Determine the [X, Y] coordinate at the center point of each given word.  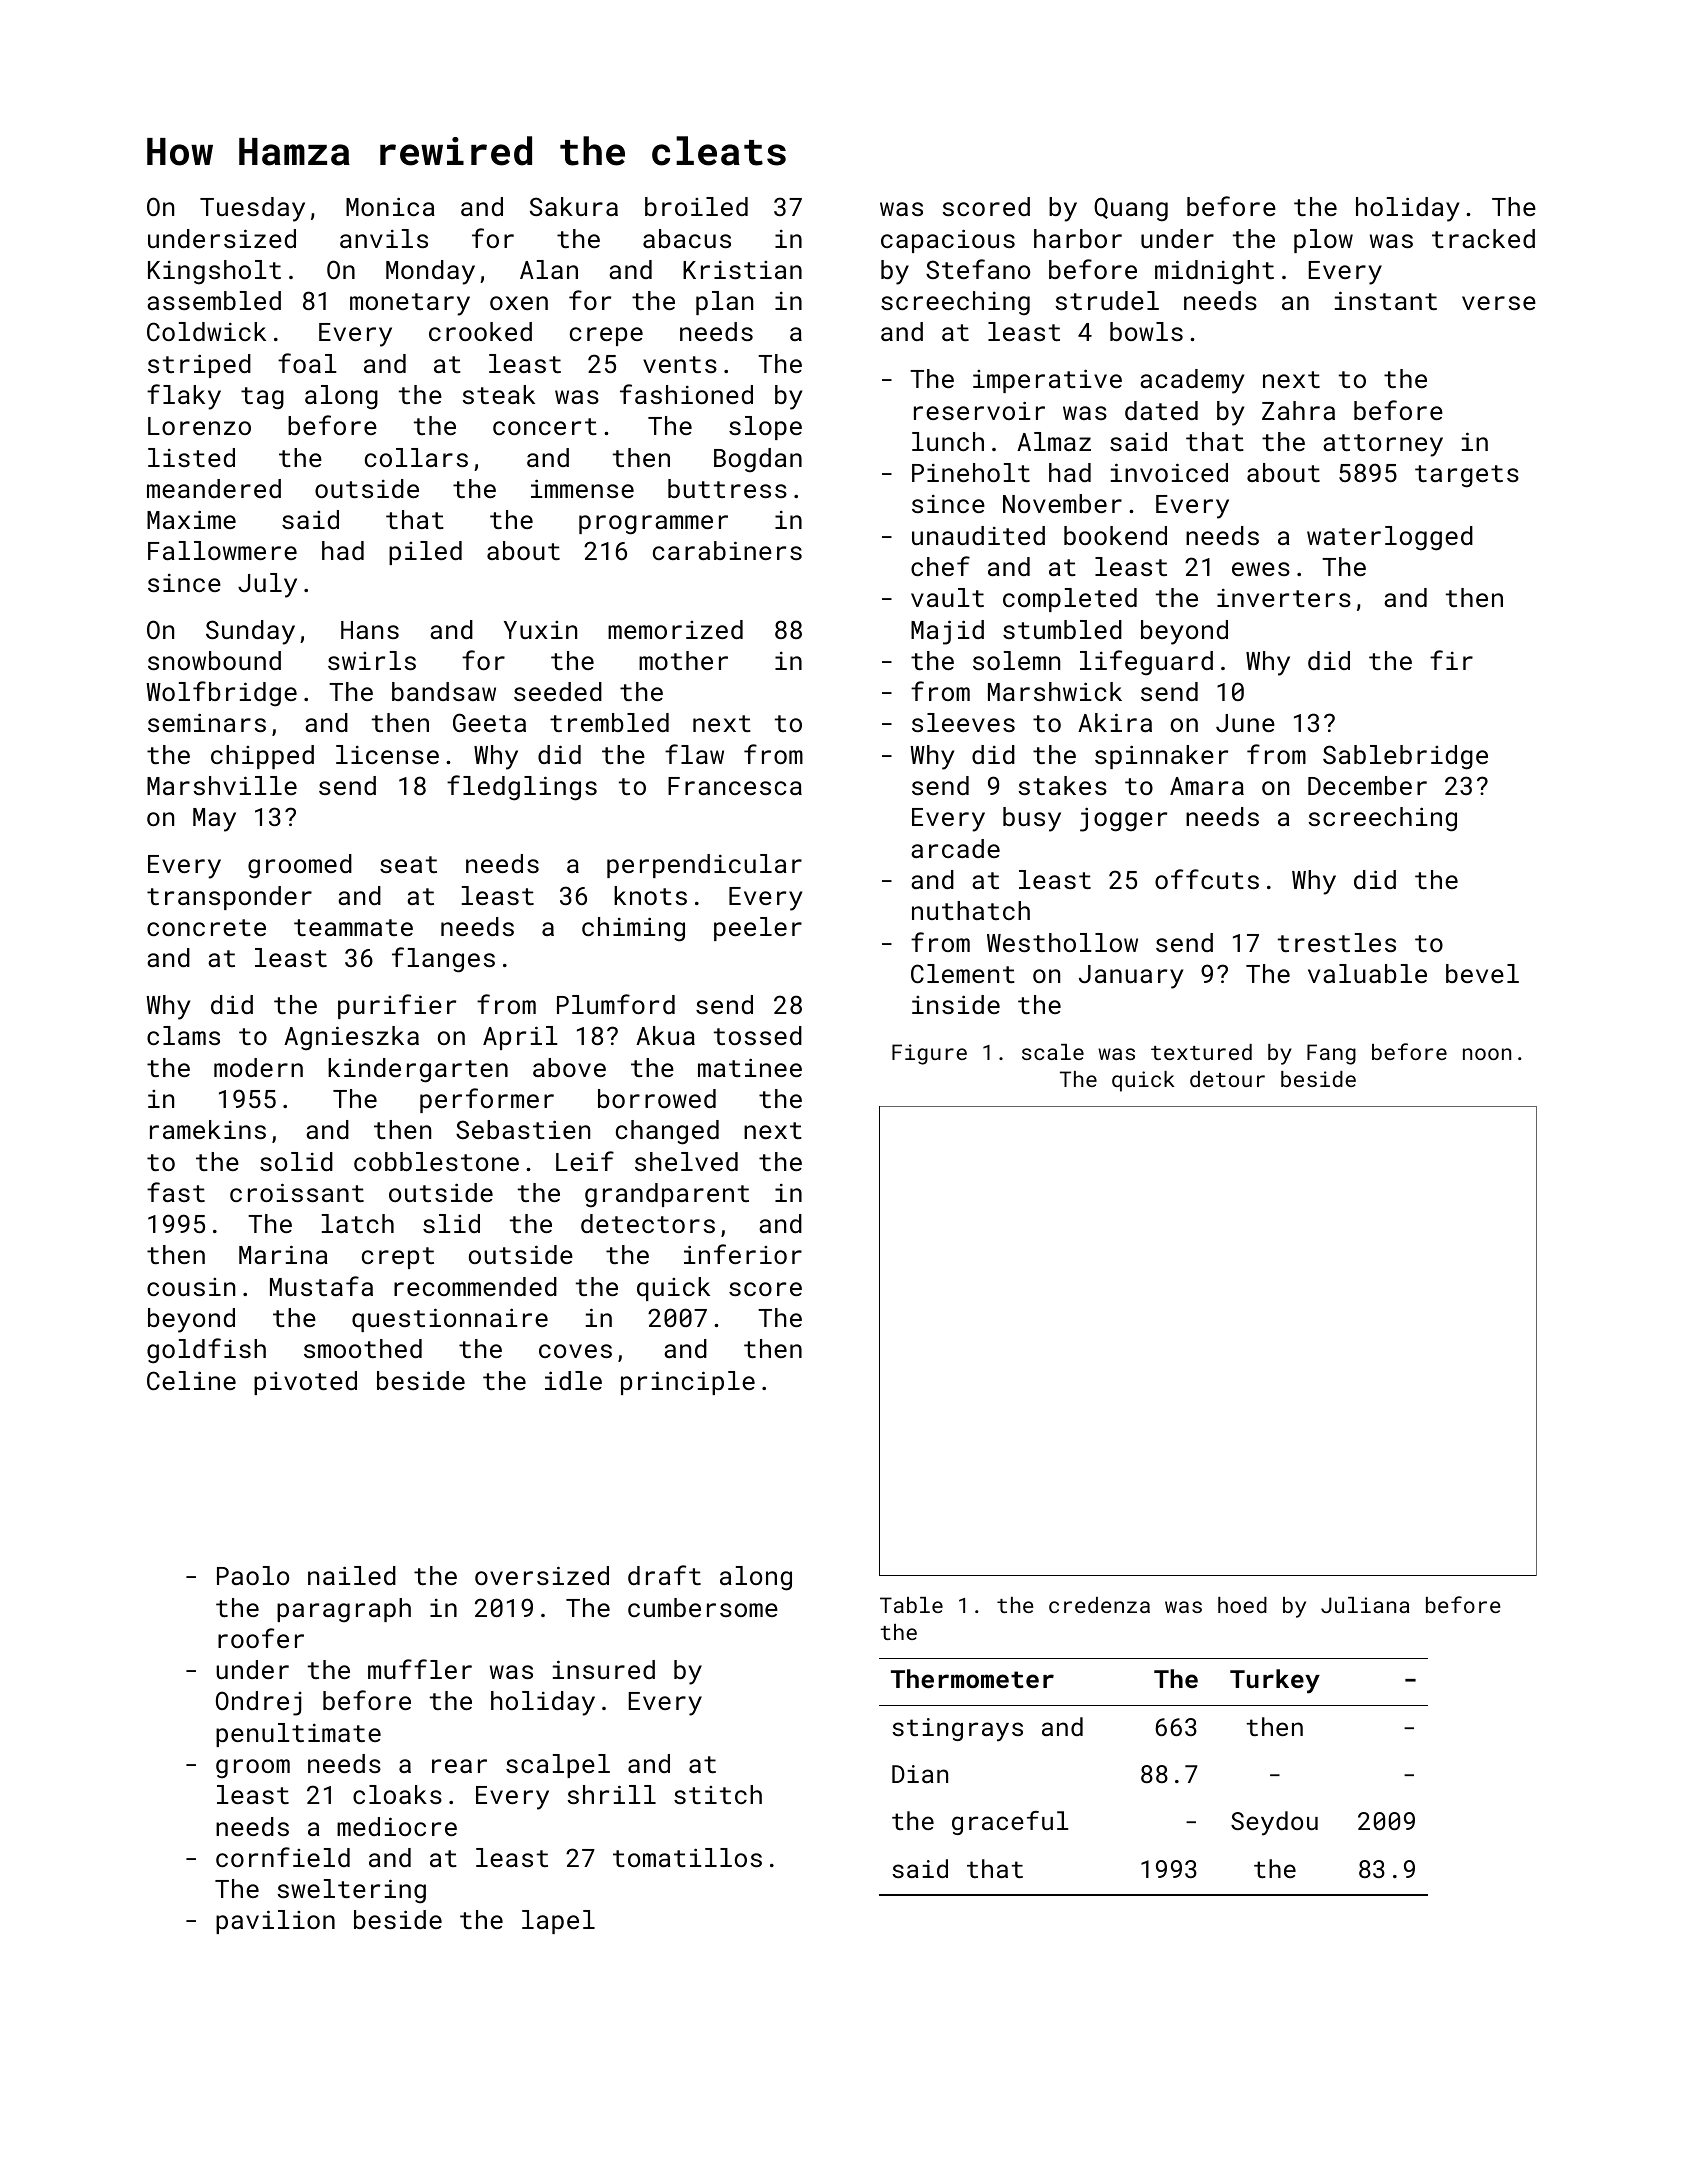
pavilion [275, 1922]
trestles [1337, 942]
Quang [1131, 209]
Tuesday [252, 209]
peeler [758, 929]
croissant [297, 1192]
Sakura [574, 206]
